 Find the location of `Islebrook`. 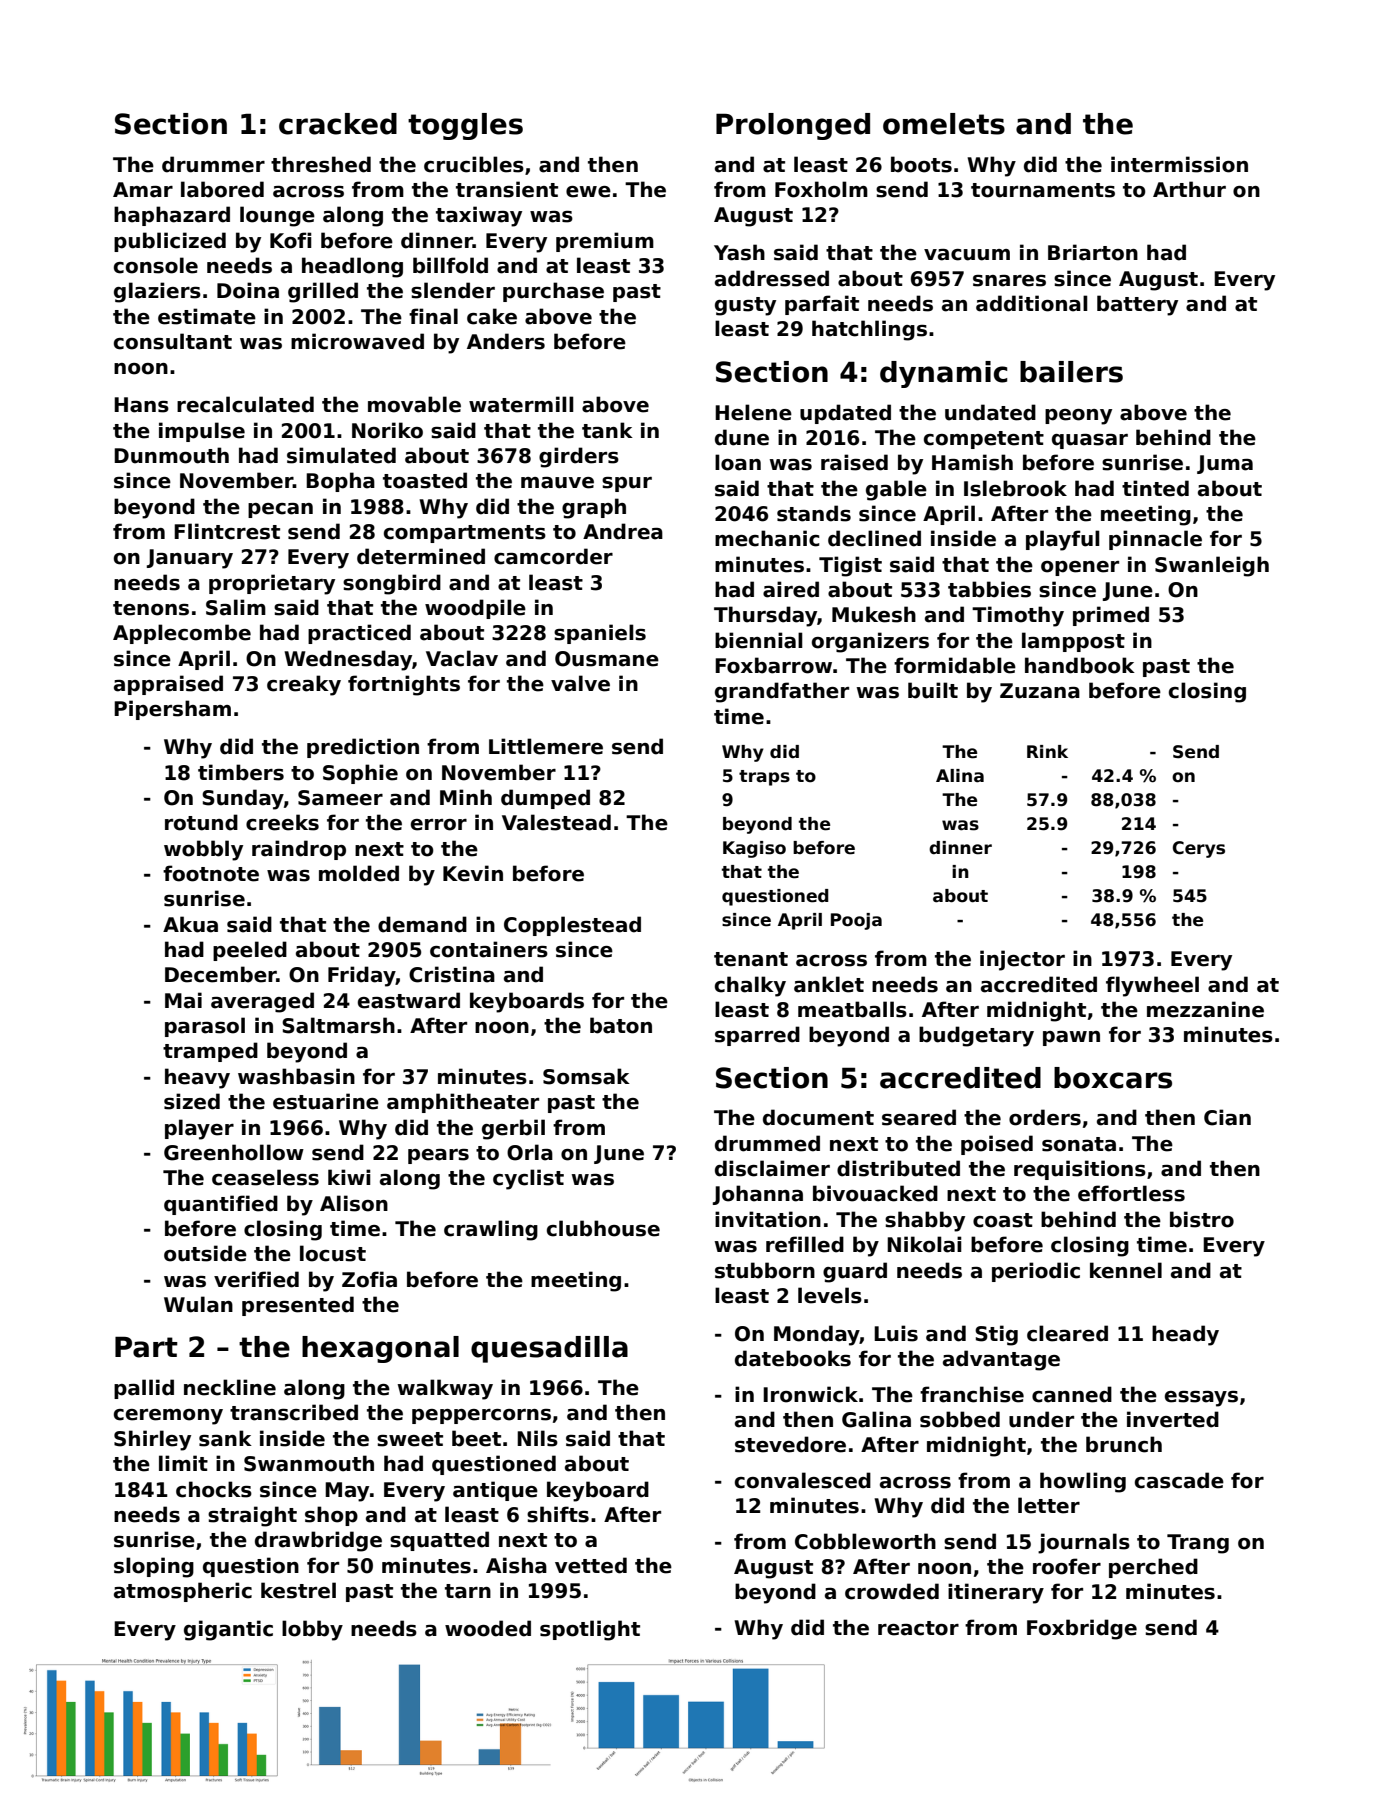

Islebrook is located at coordinates (1015, 488).
